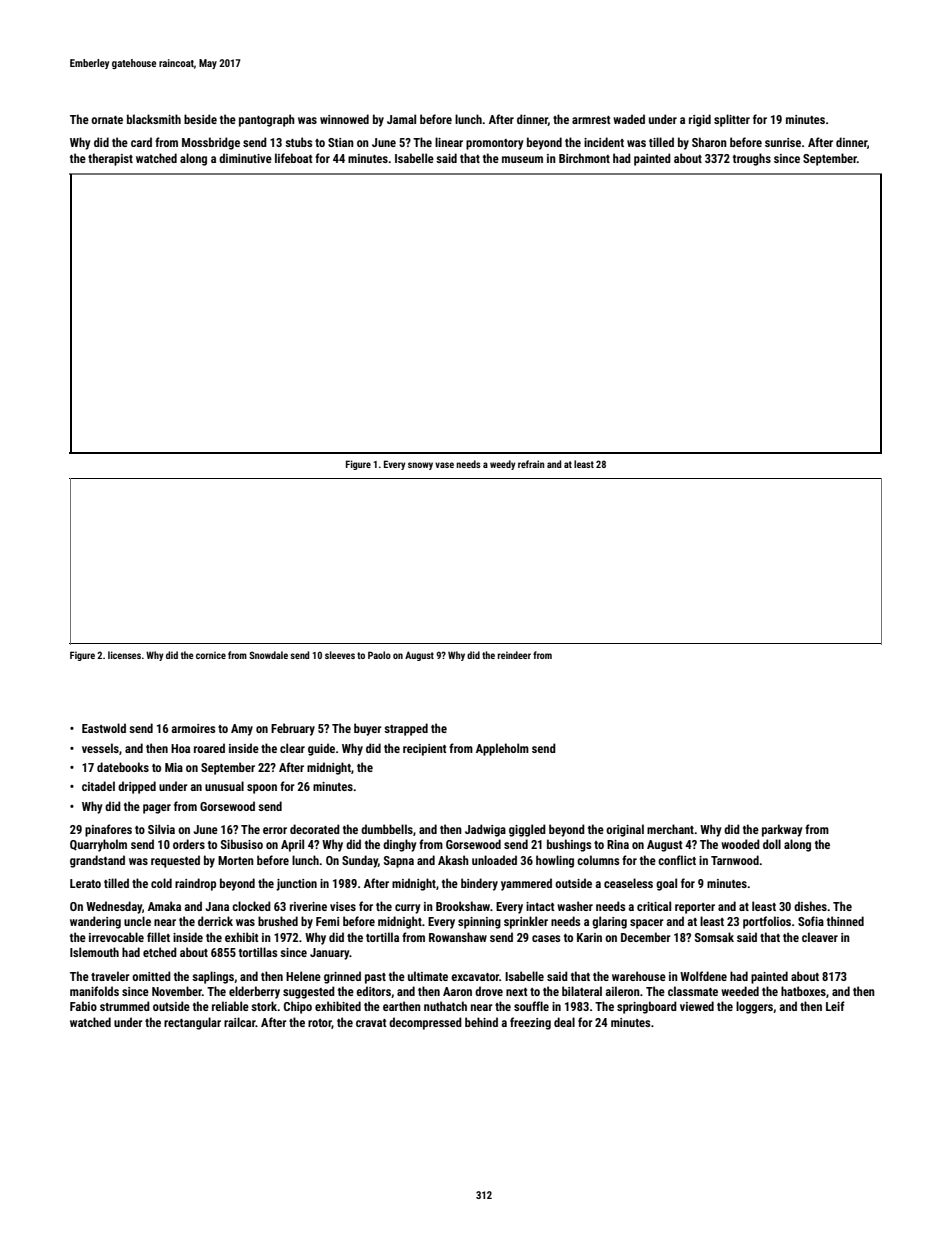 The width and height of the image is (952, 1233). Describe the element at coordinates (425, 1023) in the image. I see `decompressed` at that location.
